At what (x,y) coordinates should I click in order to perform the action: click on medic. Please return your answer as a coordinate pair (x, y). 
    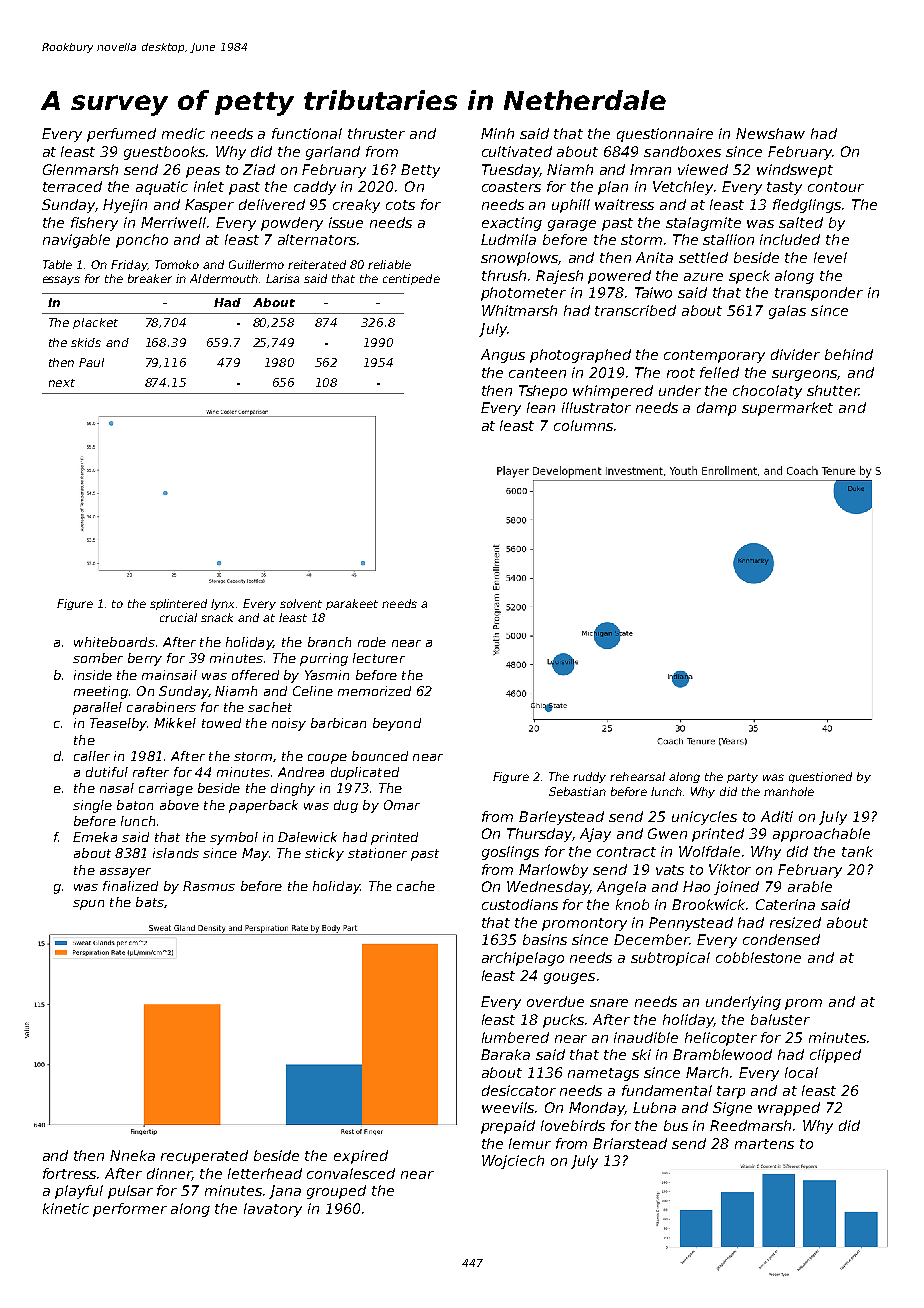
    Looking at the image, I should click on (183, 133).
